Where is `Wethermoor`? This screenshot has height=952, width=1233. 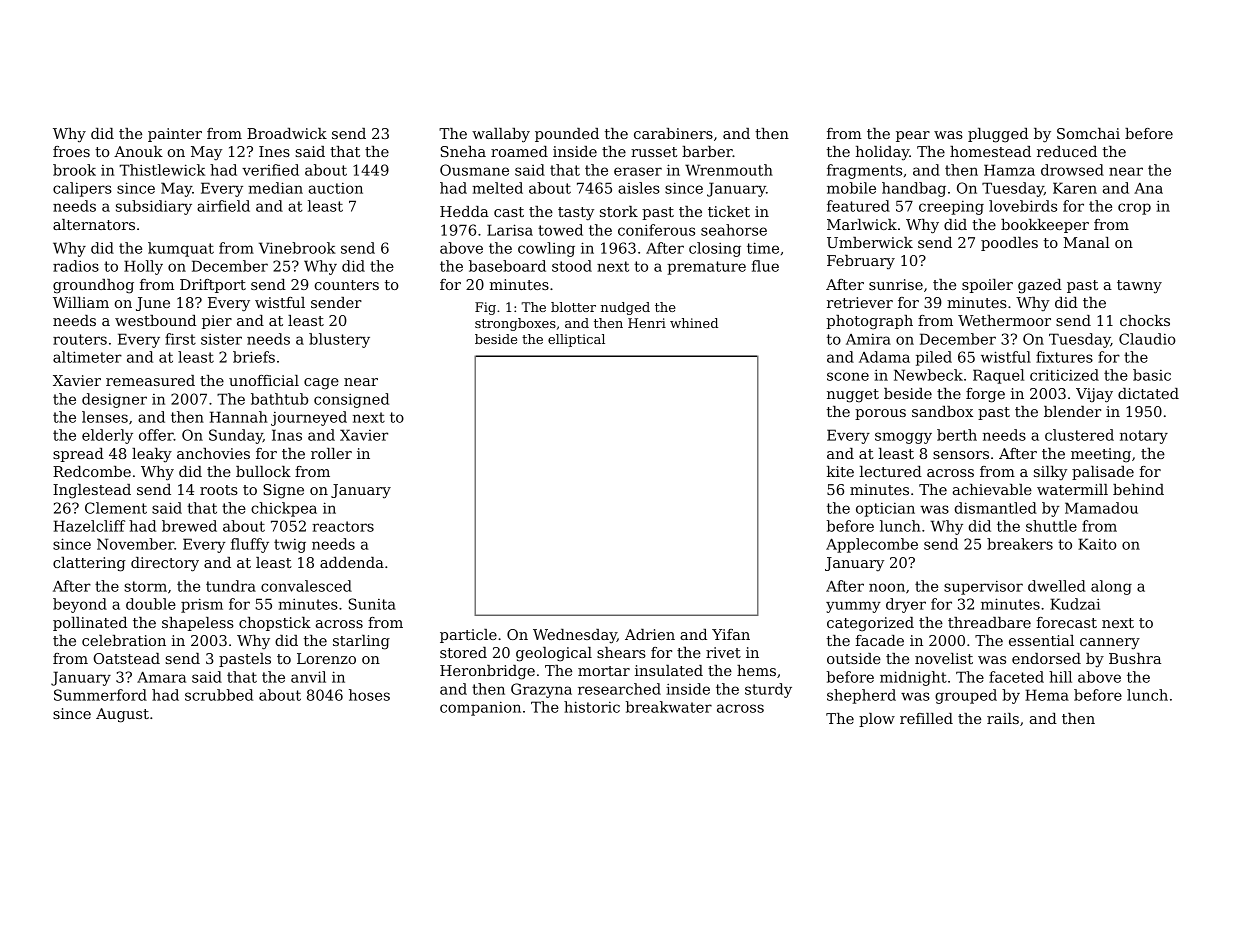 Wethermoor is located at coordinates (1004, 320).
